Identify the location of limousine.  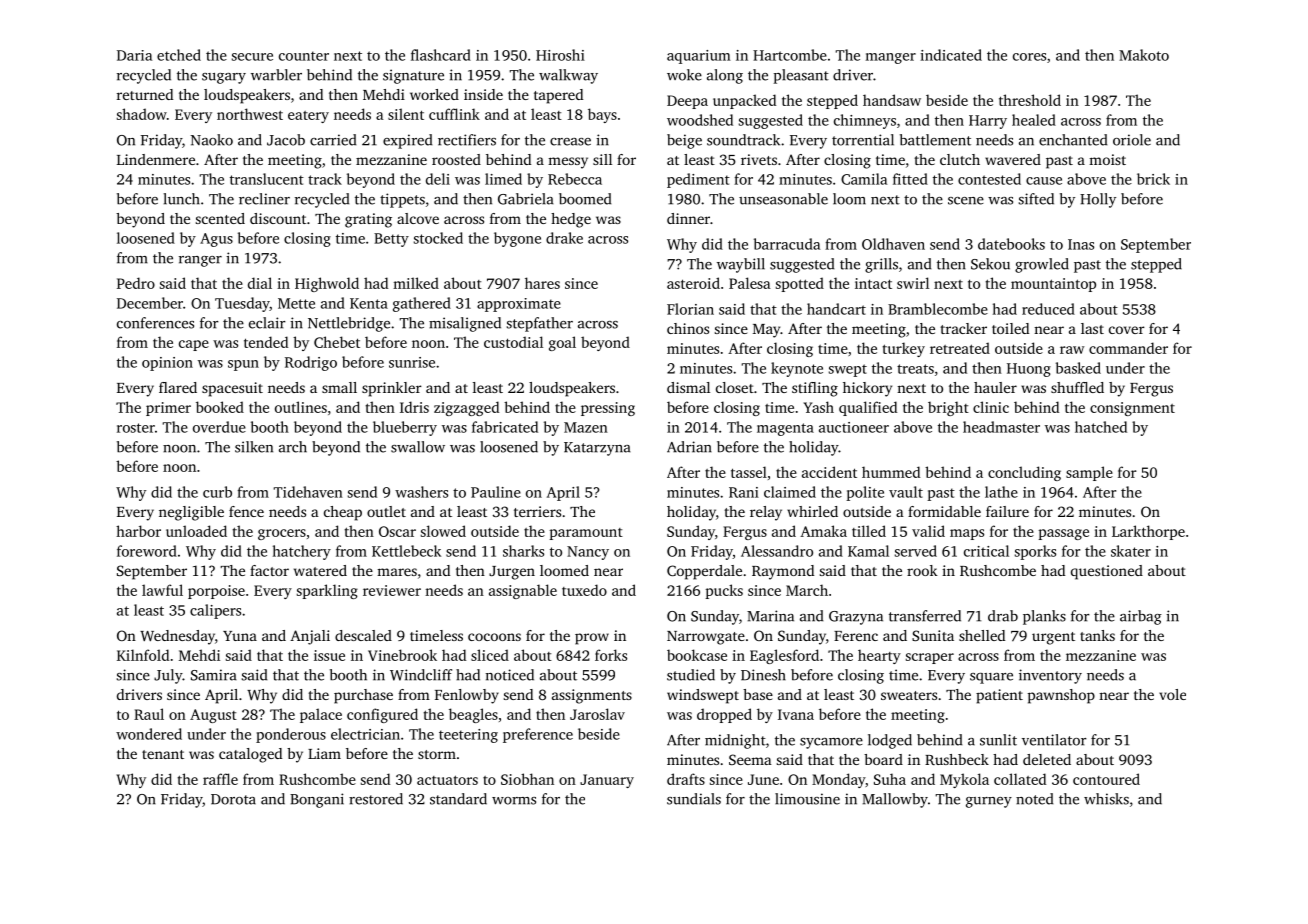
(807, 799).
